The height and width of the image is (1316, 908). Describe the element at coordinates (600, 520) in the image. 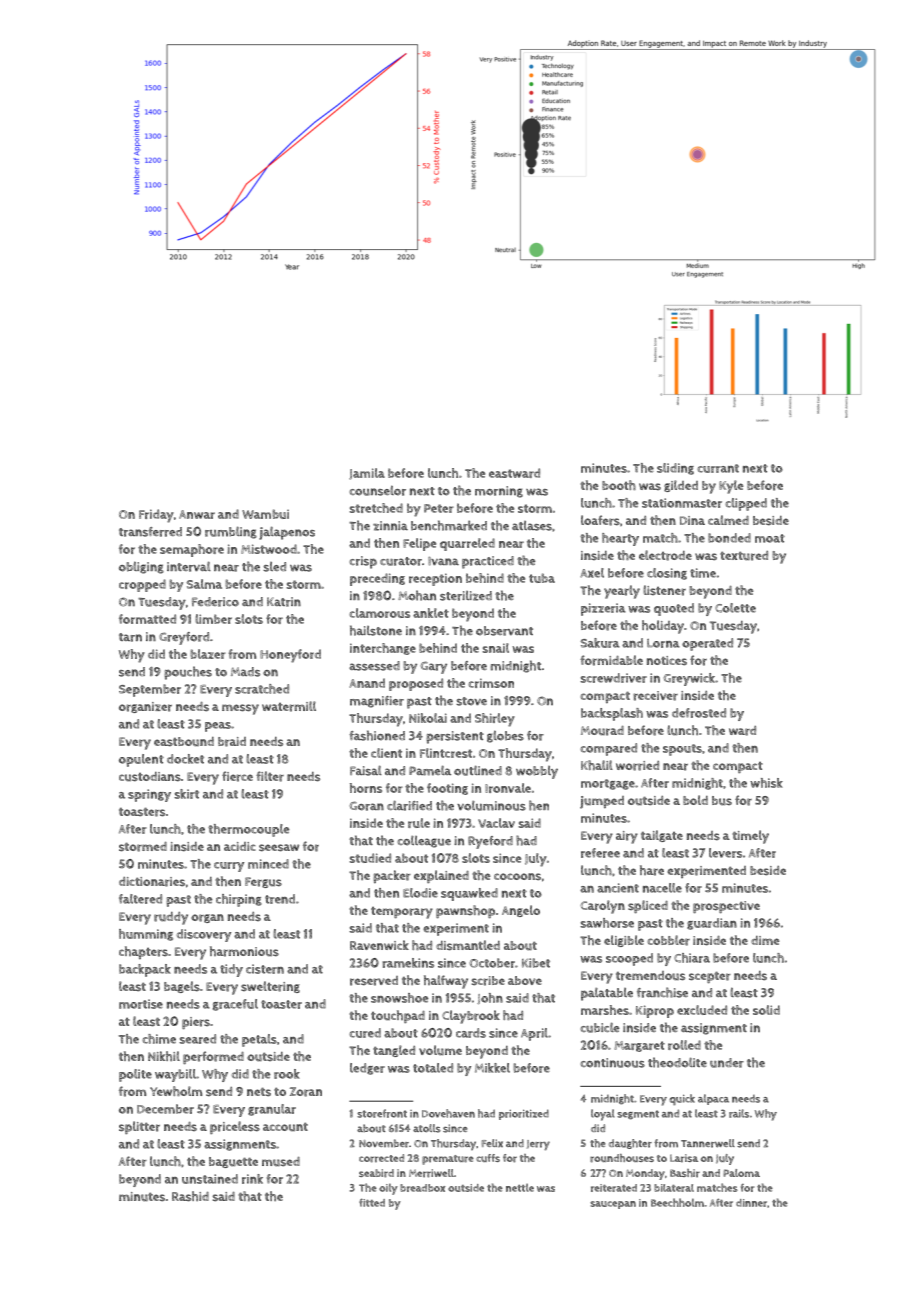

I see `loafers` at that location.
